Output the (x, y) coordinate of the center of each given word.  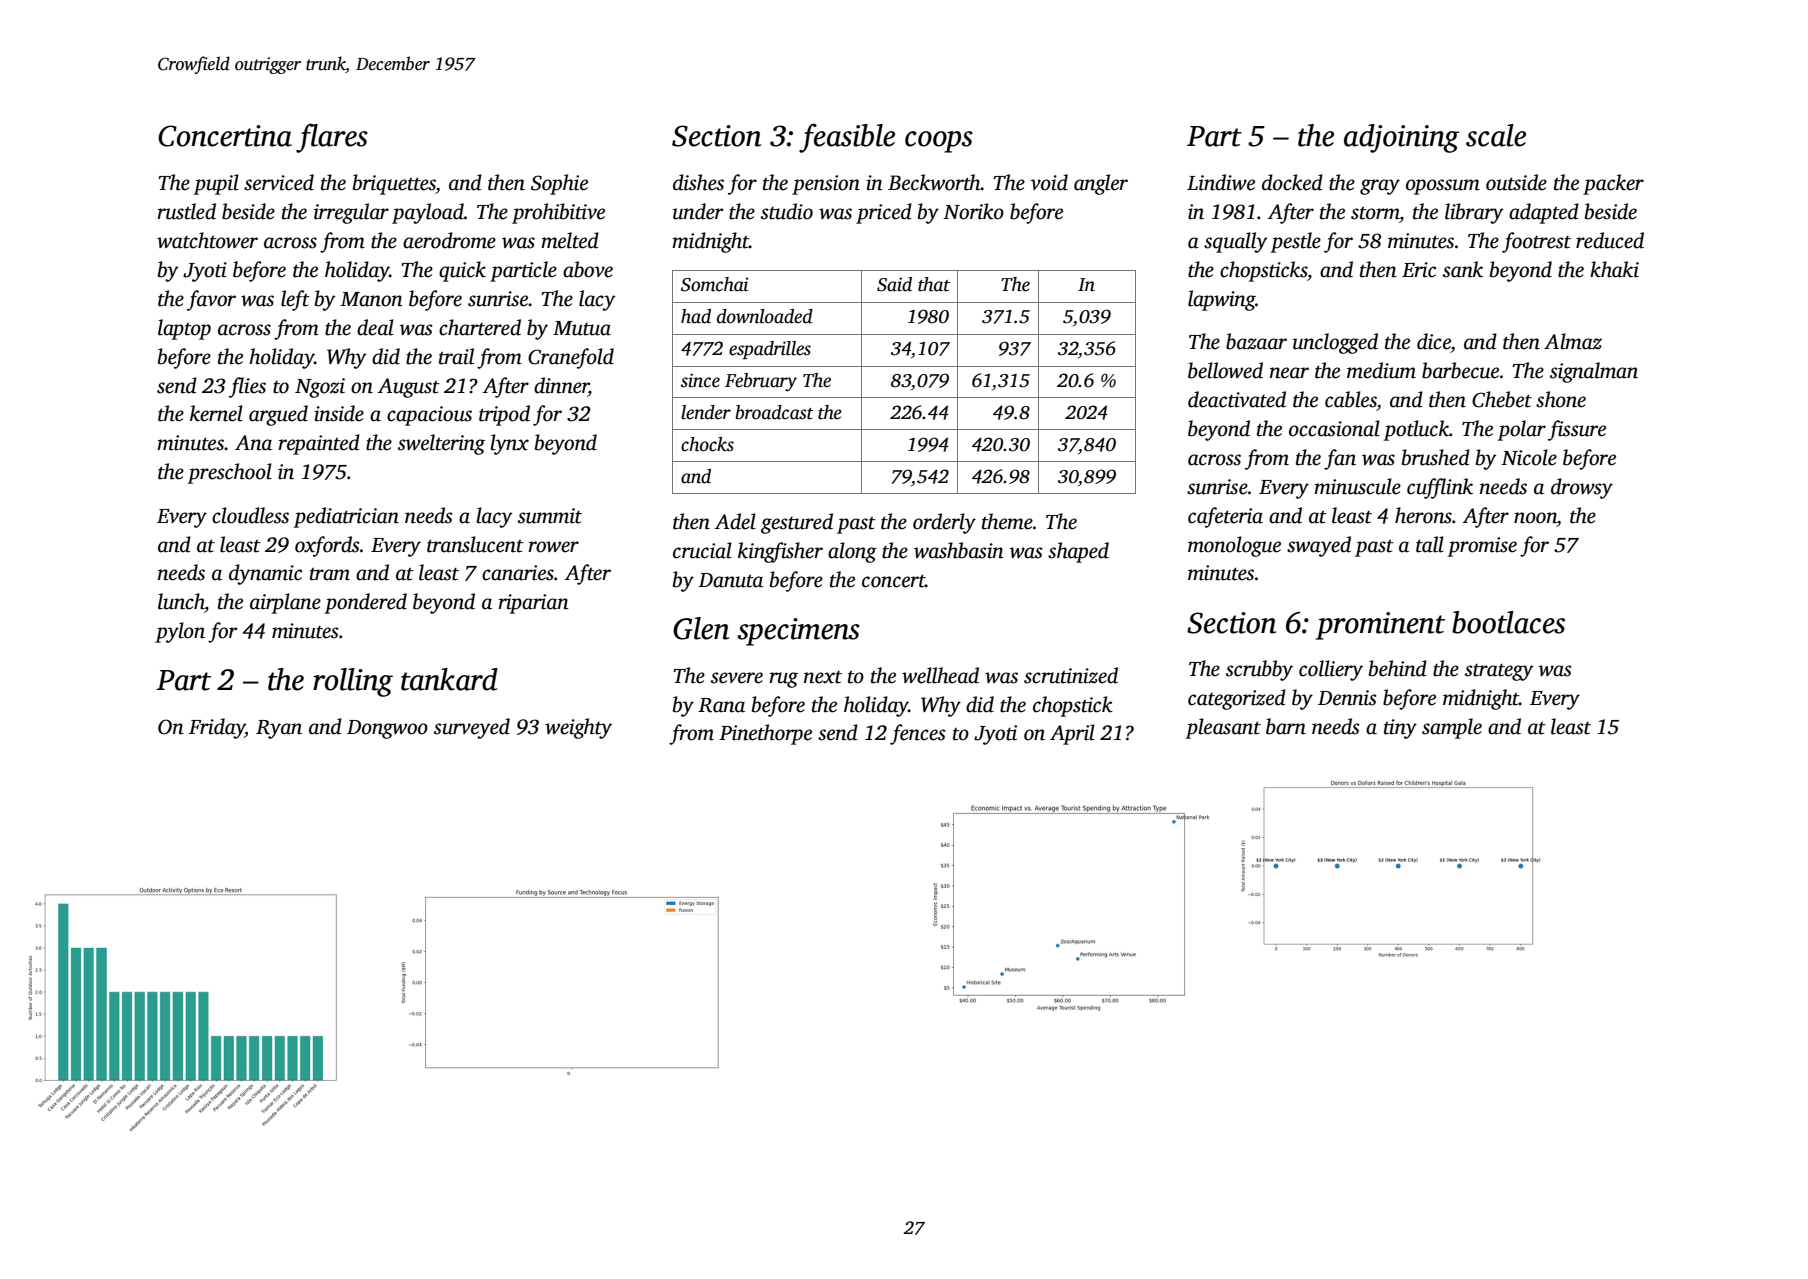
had (696, 316)
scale (1496, 135)
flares (332, 138)
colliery (1331, 670)
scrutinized (1071, 675)
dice (1434, 341)
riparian (533, 604)
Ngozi (320, 388)
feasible (847, 138)
